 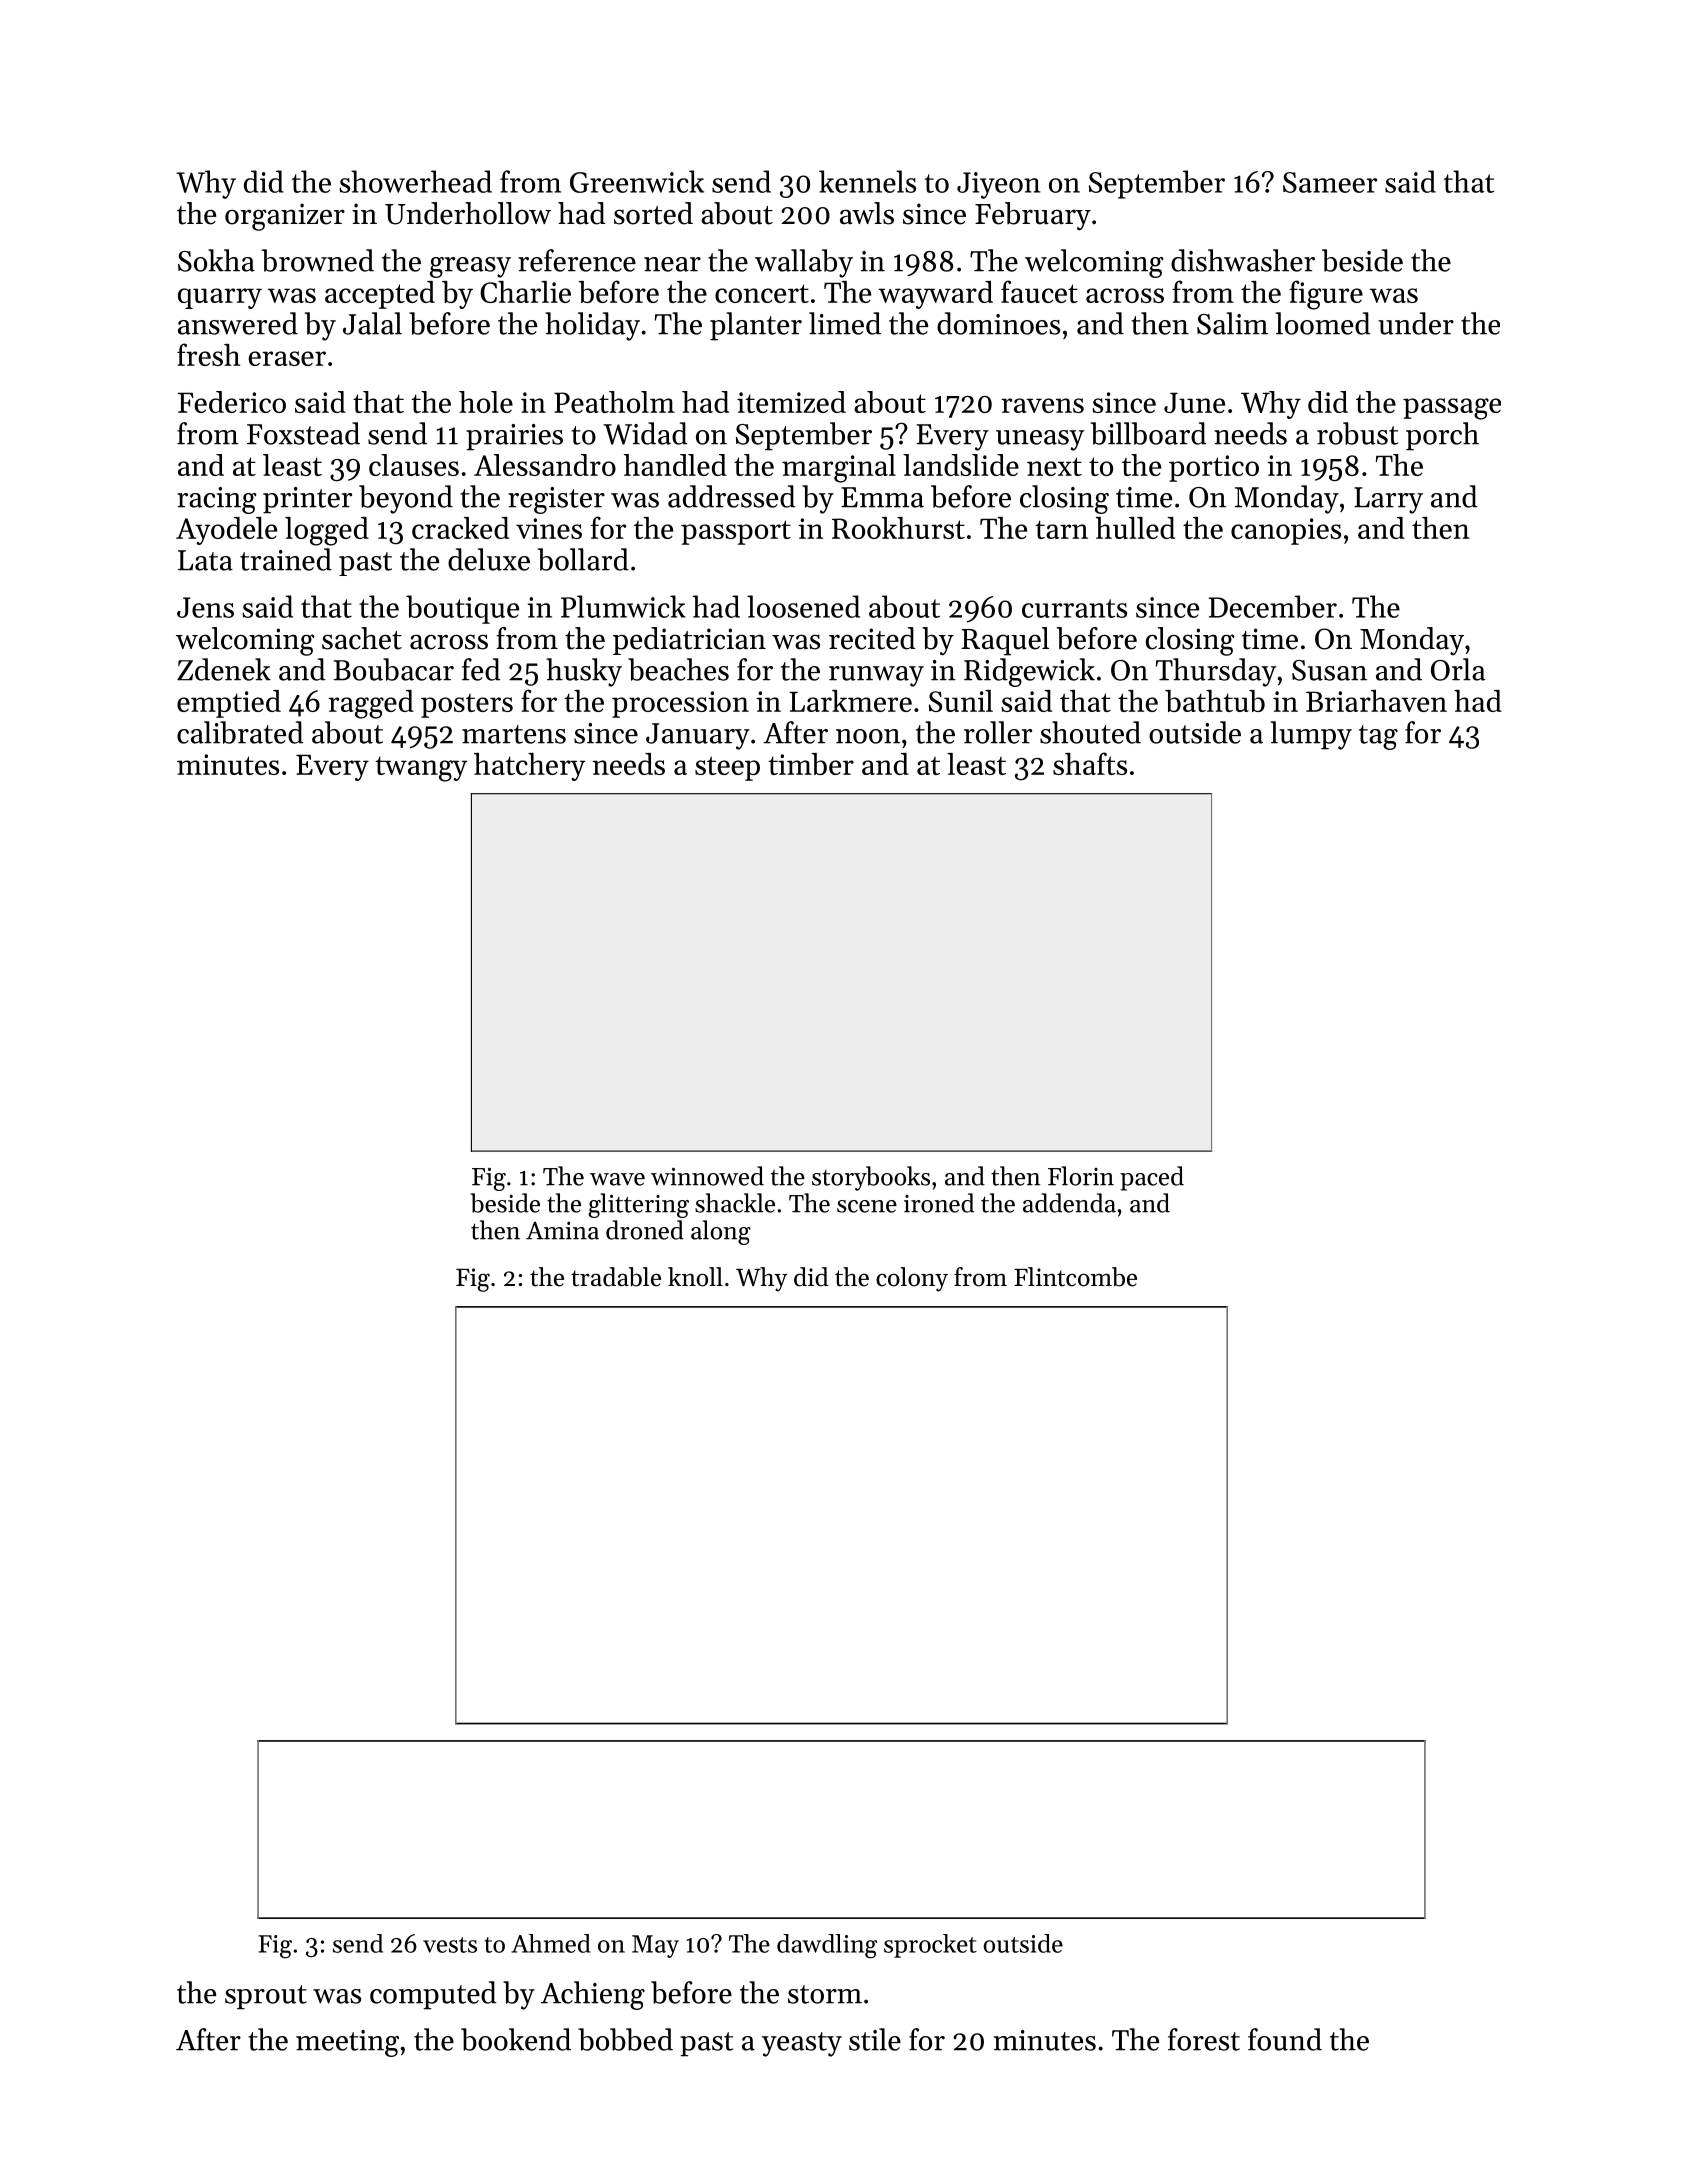 I want to click on Greenwick, so click(x=637, y=181).
